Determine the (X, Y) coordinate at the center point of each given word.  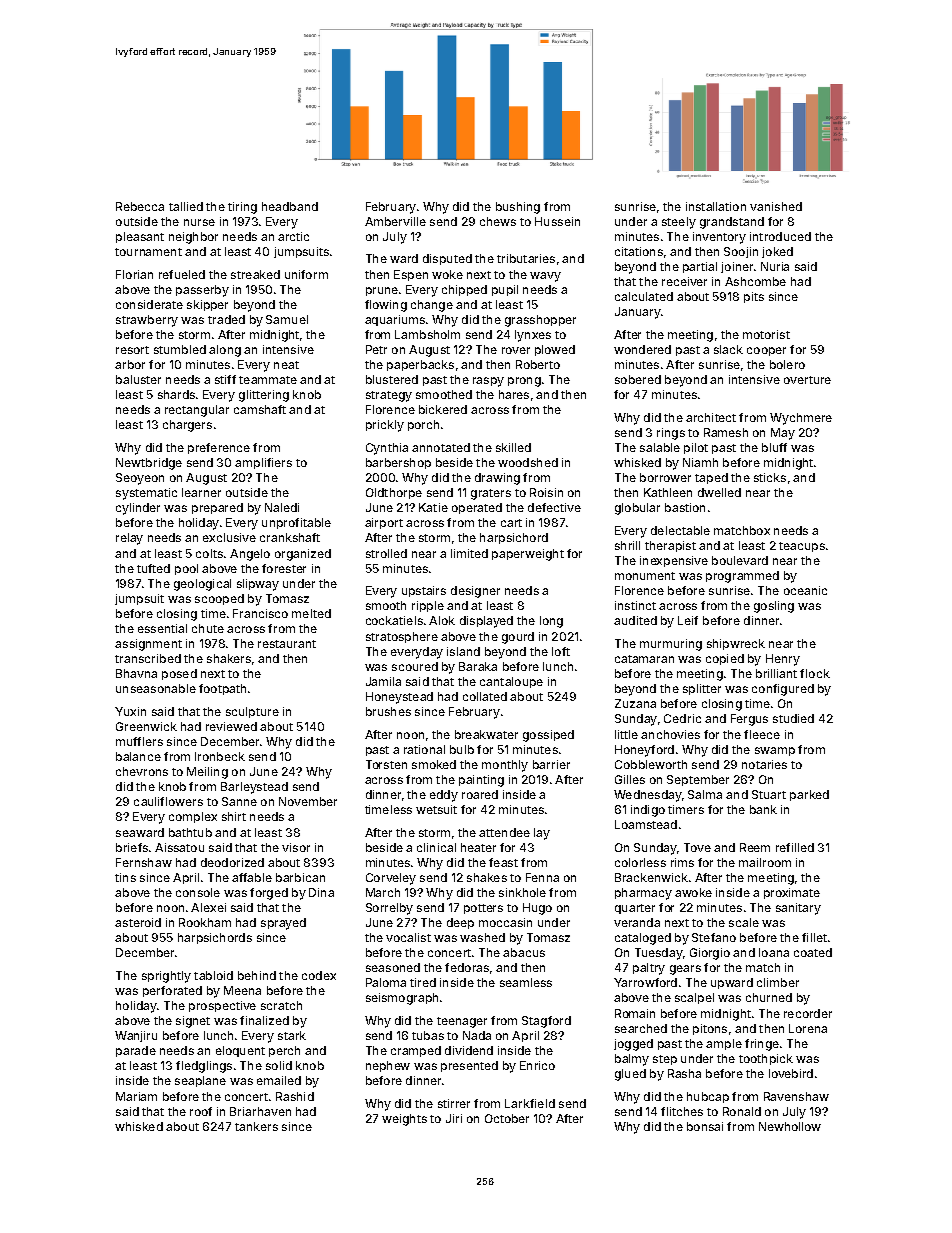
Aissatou (179, 847)
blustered (392, 379)
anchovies (670, 734)
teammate (268, 380)
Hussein (557, 221)
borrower (665, 477)
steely (679, 223)
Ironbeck (220, 756)
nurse (199, 222)
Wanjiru (136, 1036)
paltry (649, 969)
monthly (505, 766)
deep (460, 923)
